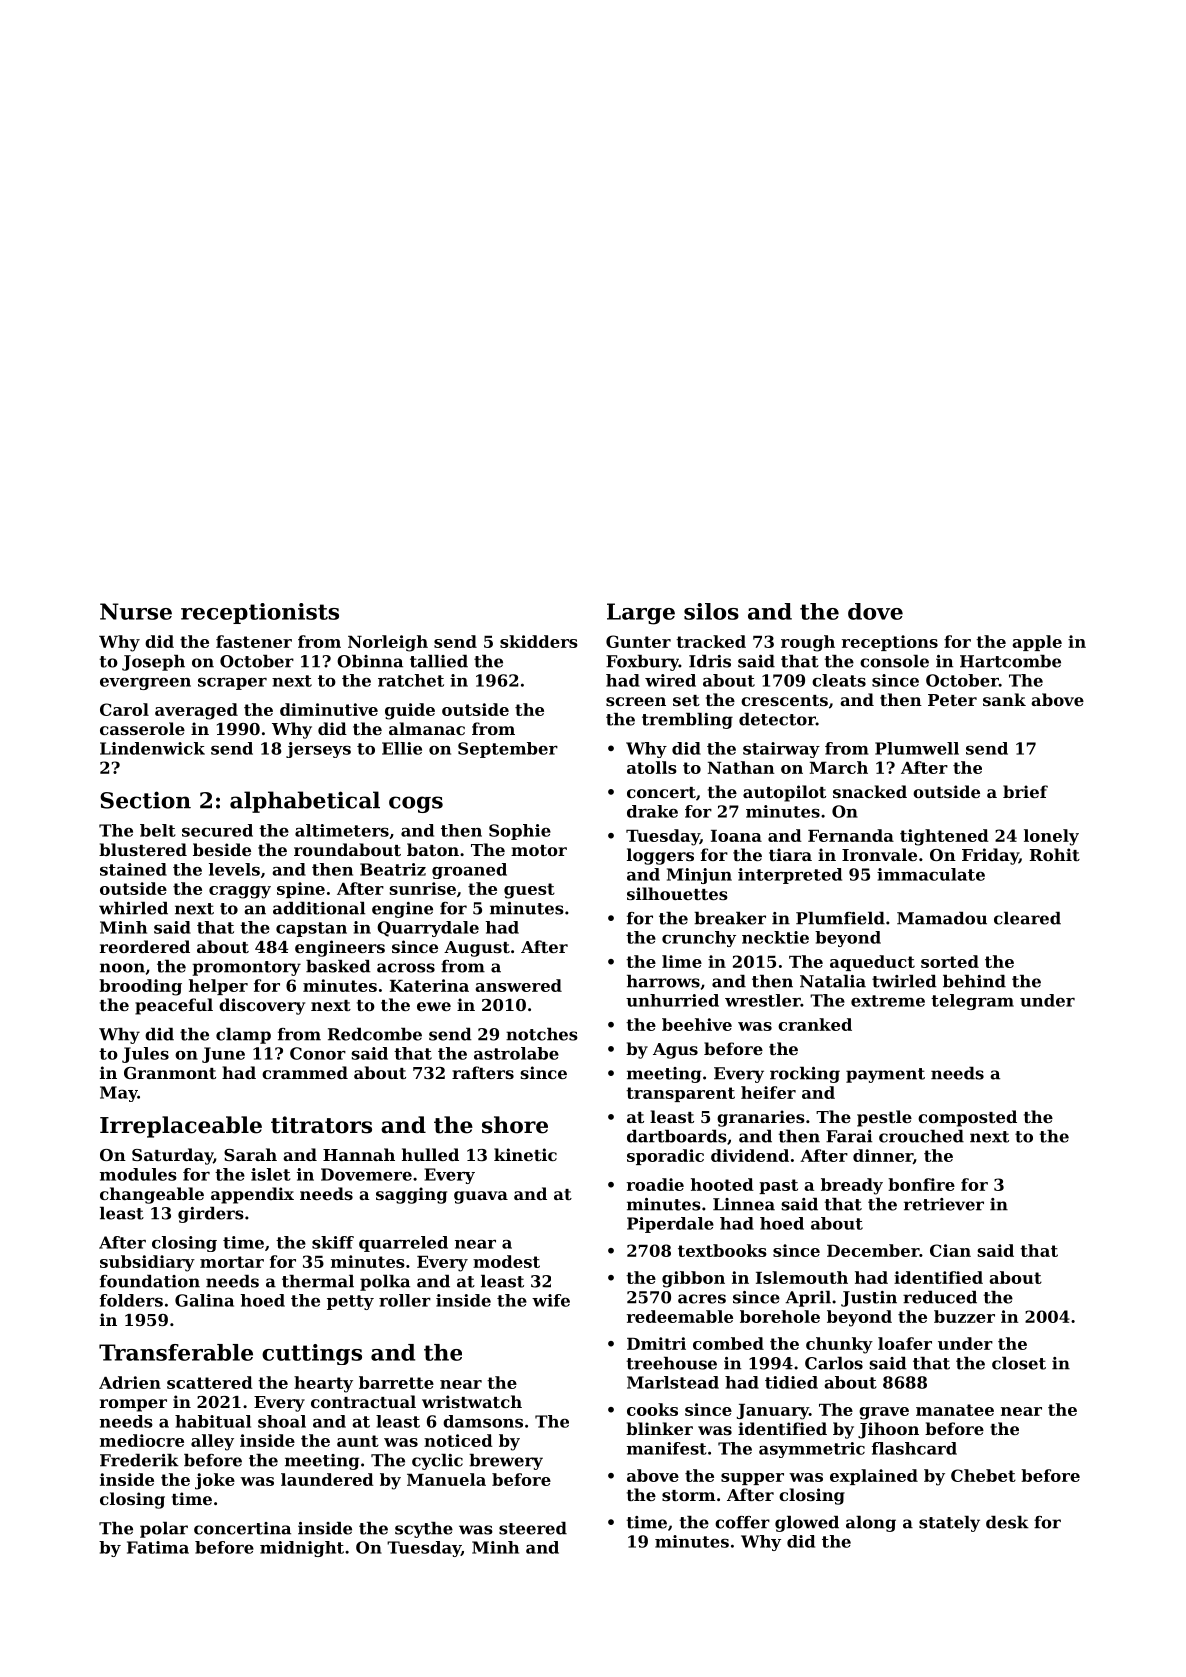 Image resolution: width=1186 pixels, height=1677 pixels. I want to click on basked, so click(338, 966).
